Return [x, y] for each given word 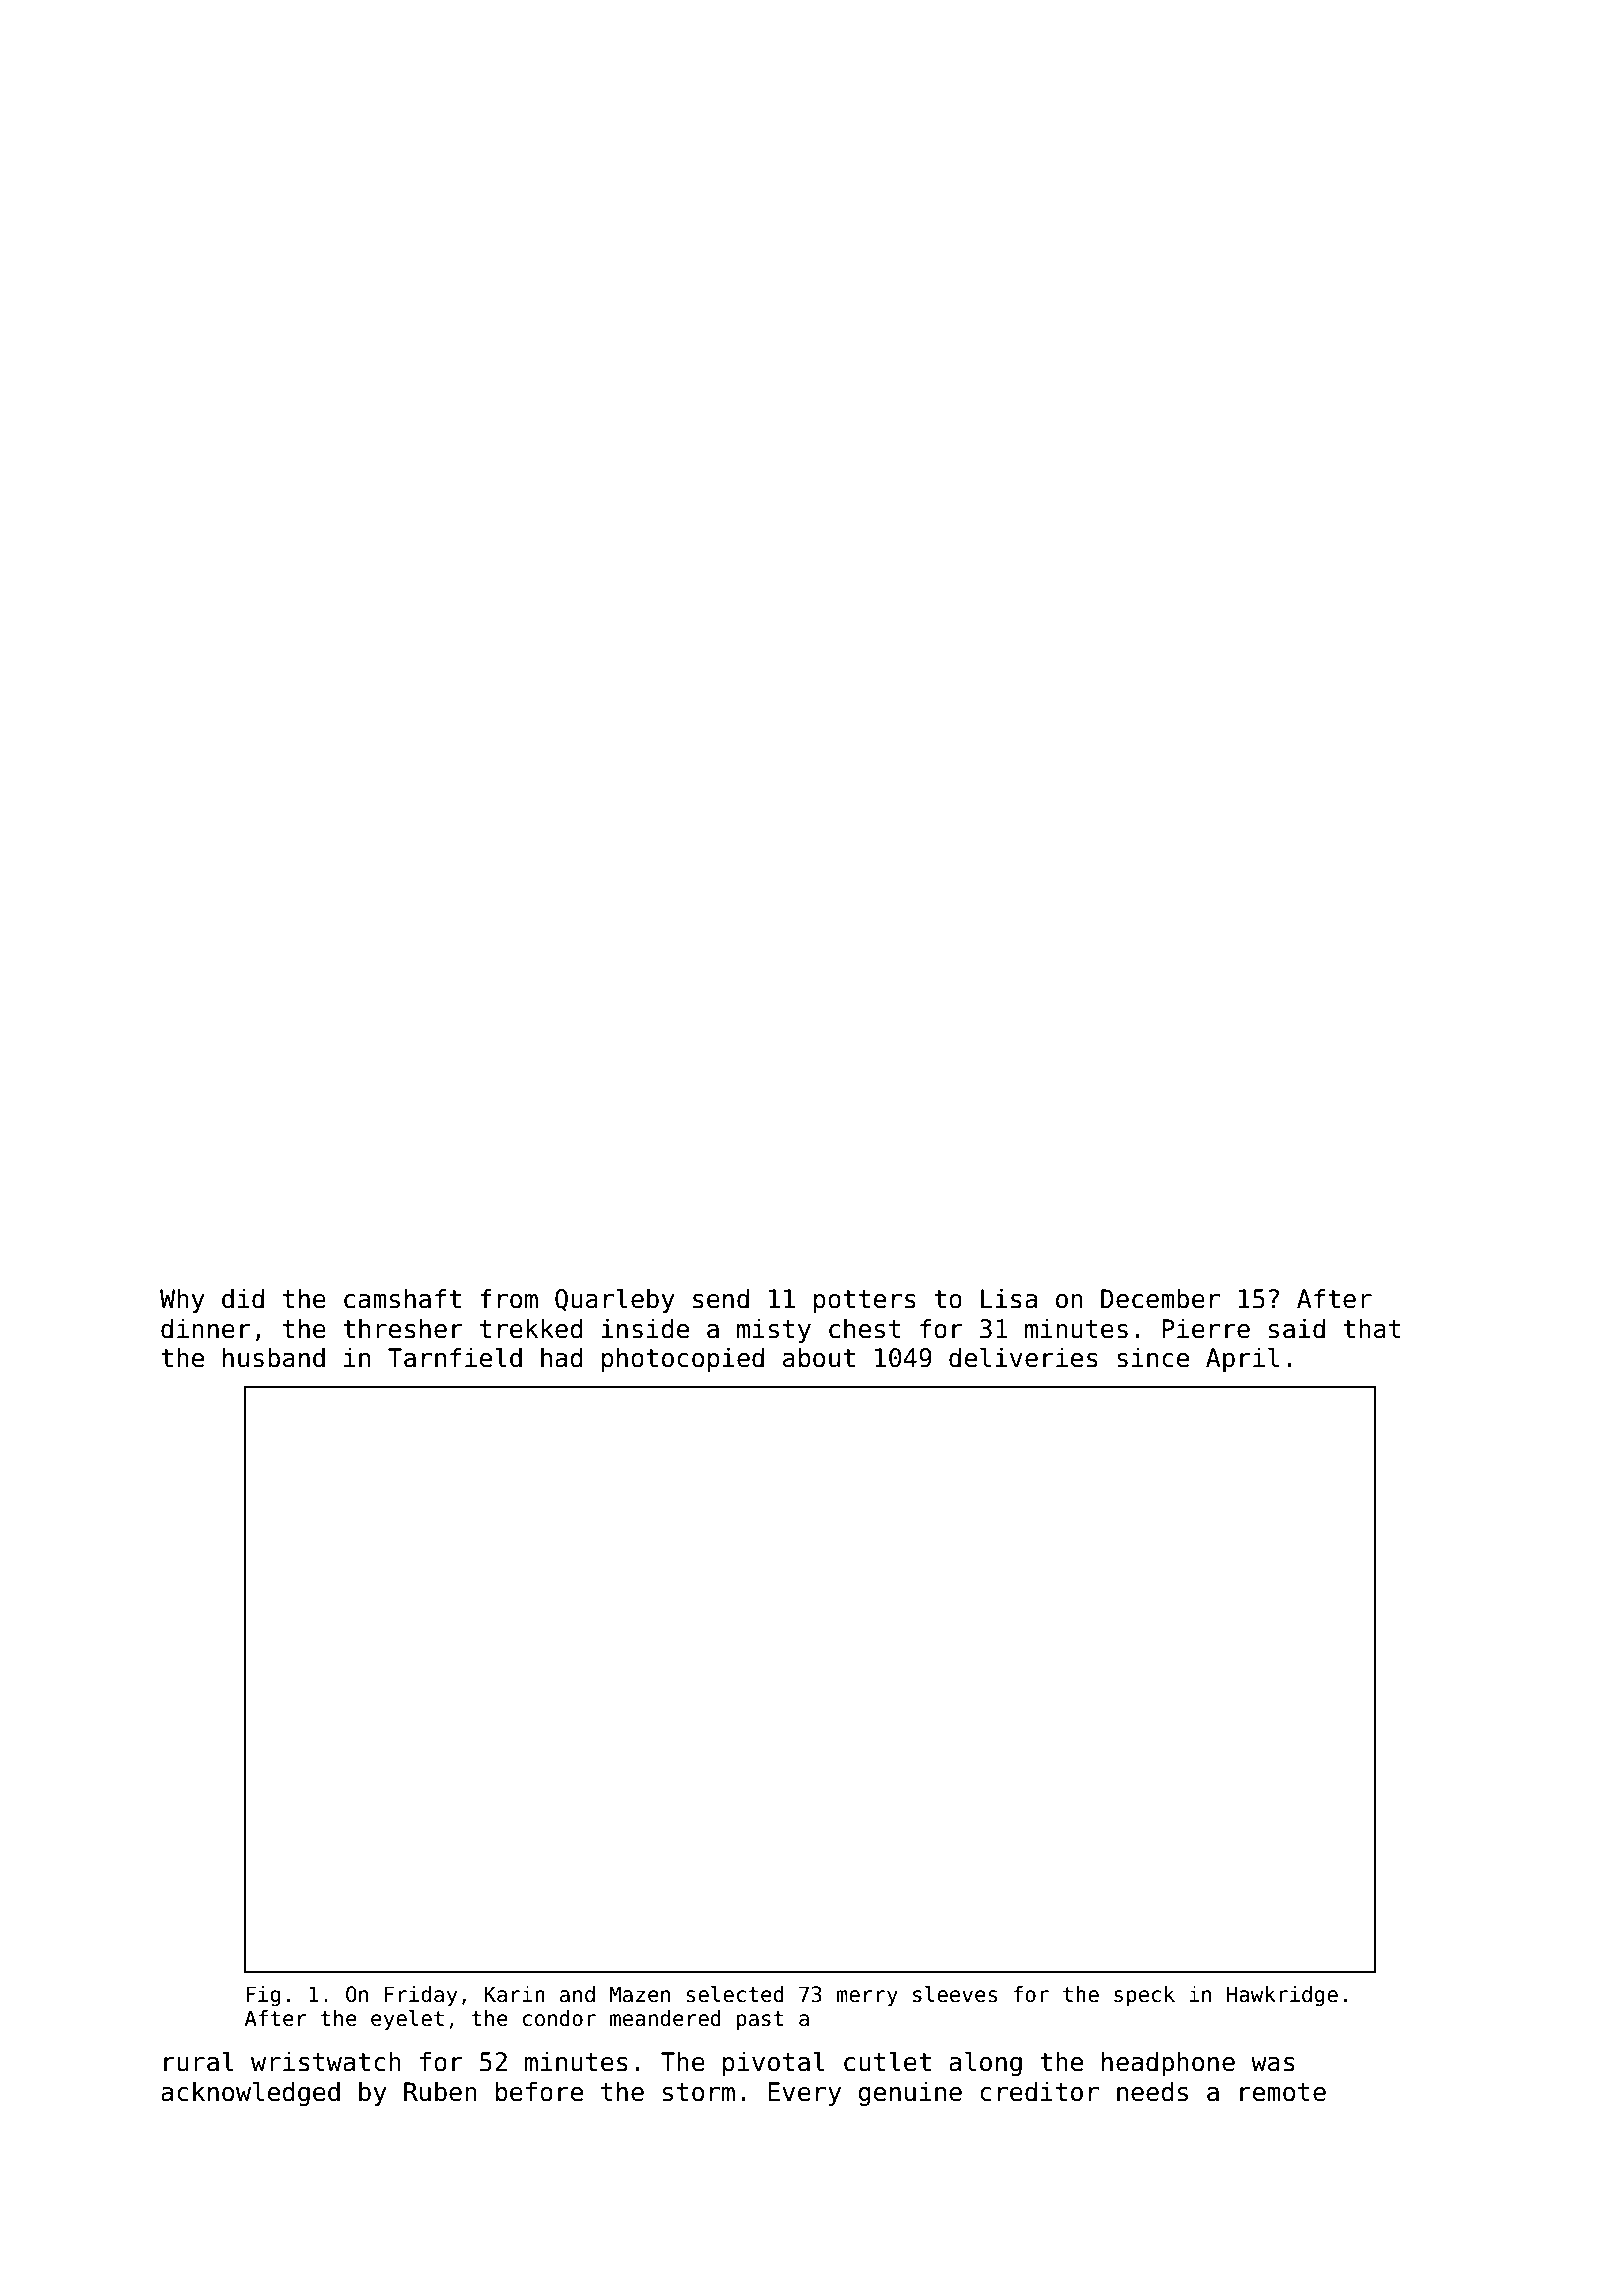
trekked [531, 1328]
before [539, 2091]
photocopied [683, 1359]
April [1242, 1359]
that [1372, 1328]
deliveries [1023, 1357]
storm [699, 2092]
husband [274, 1357]
